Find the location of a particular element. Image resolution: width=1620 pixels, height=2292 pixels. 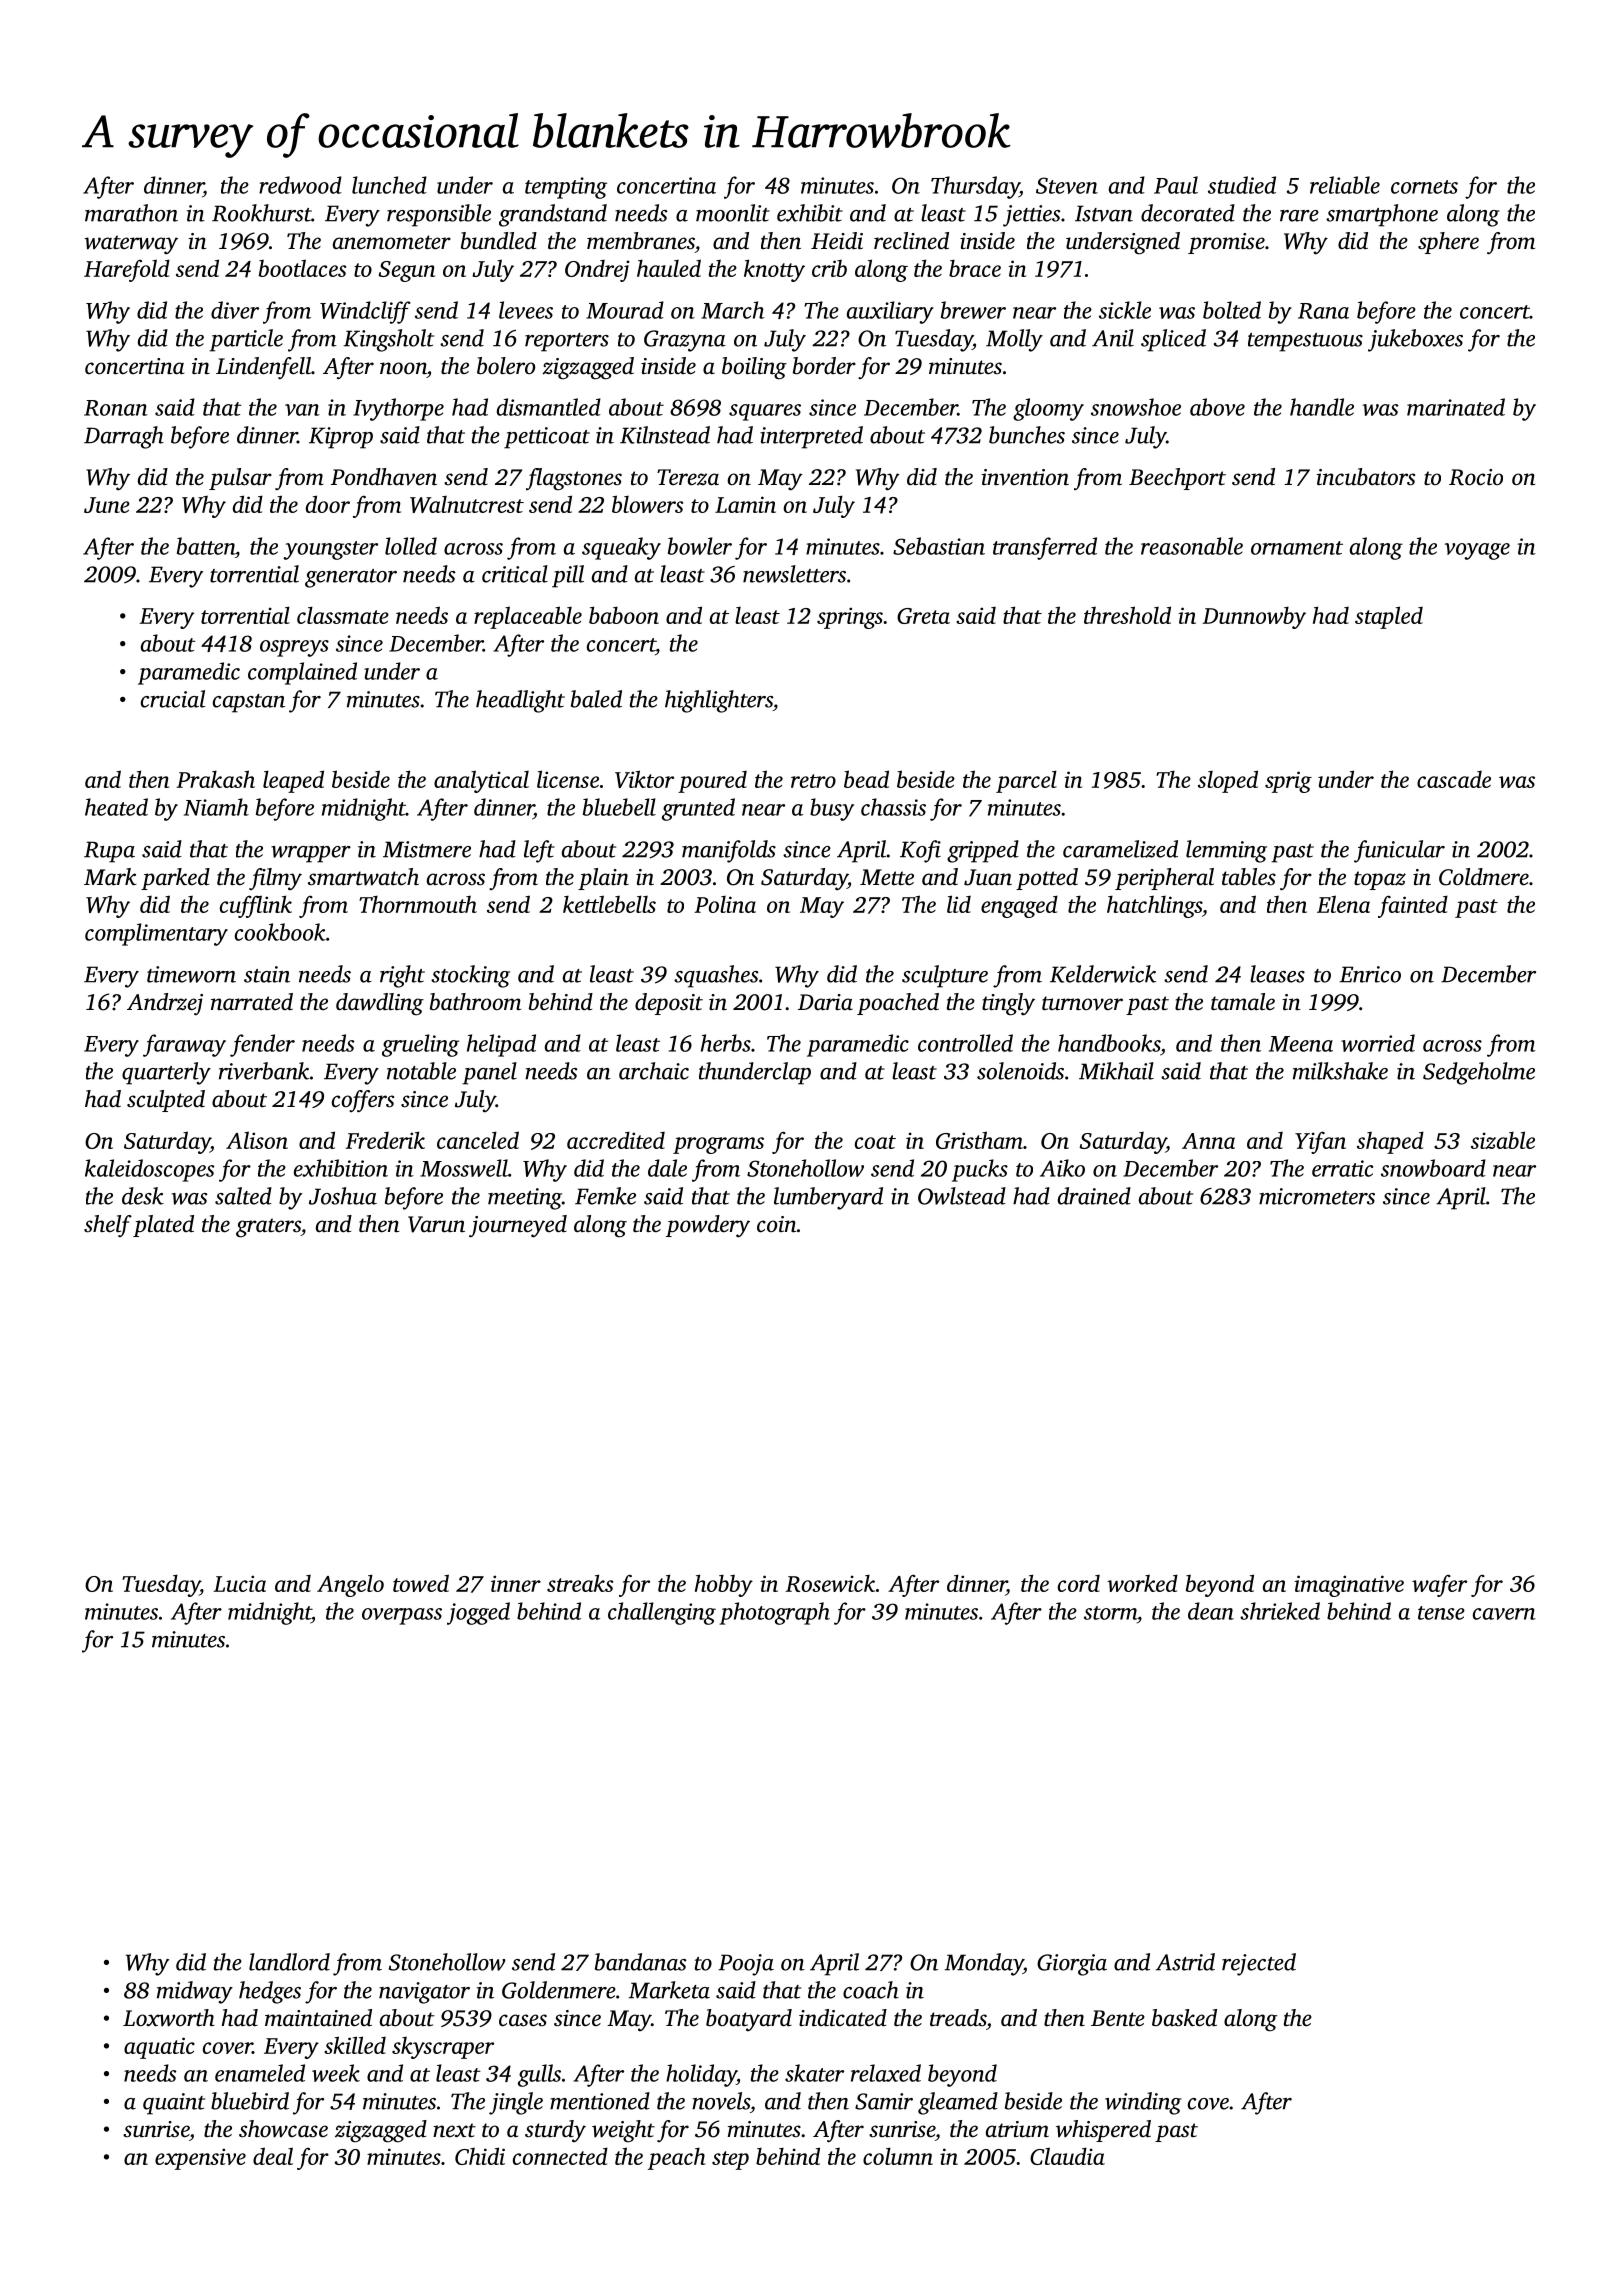

sizable is located at coordinates (1503, 1140).
